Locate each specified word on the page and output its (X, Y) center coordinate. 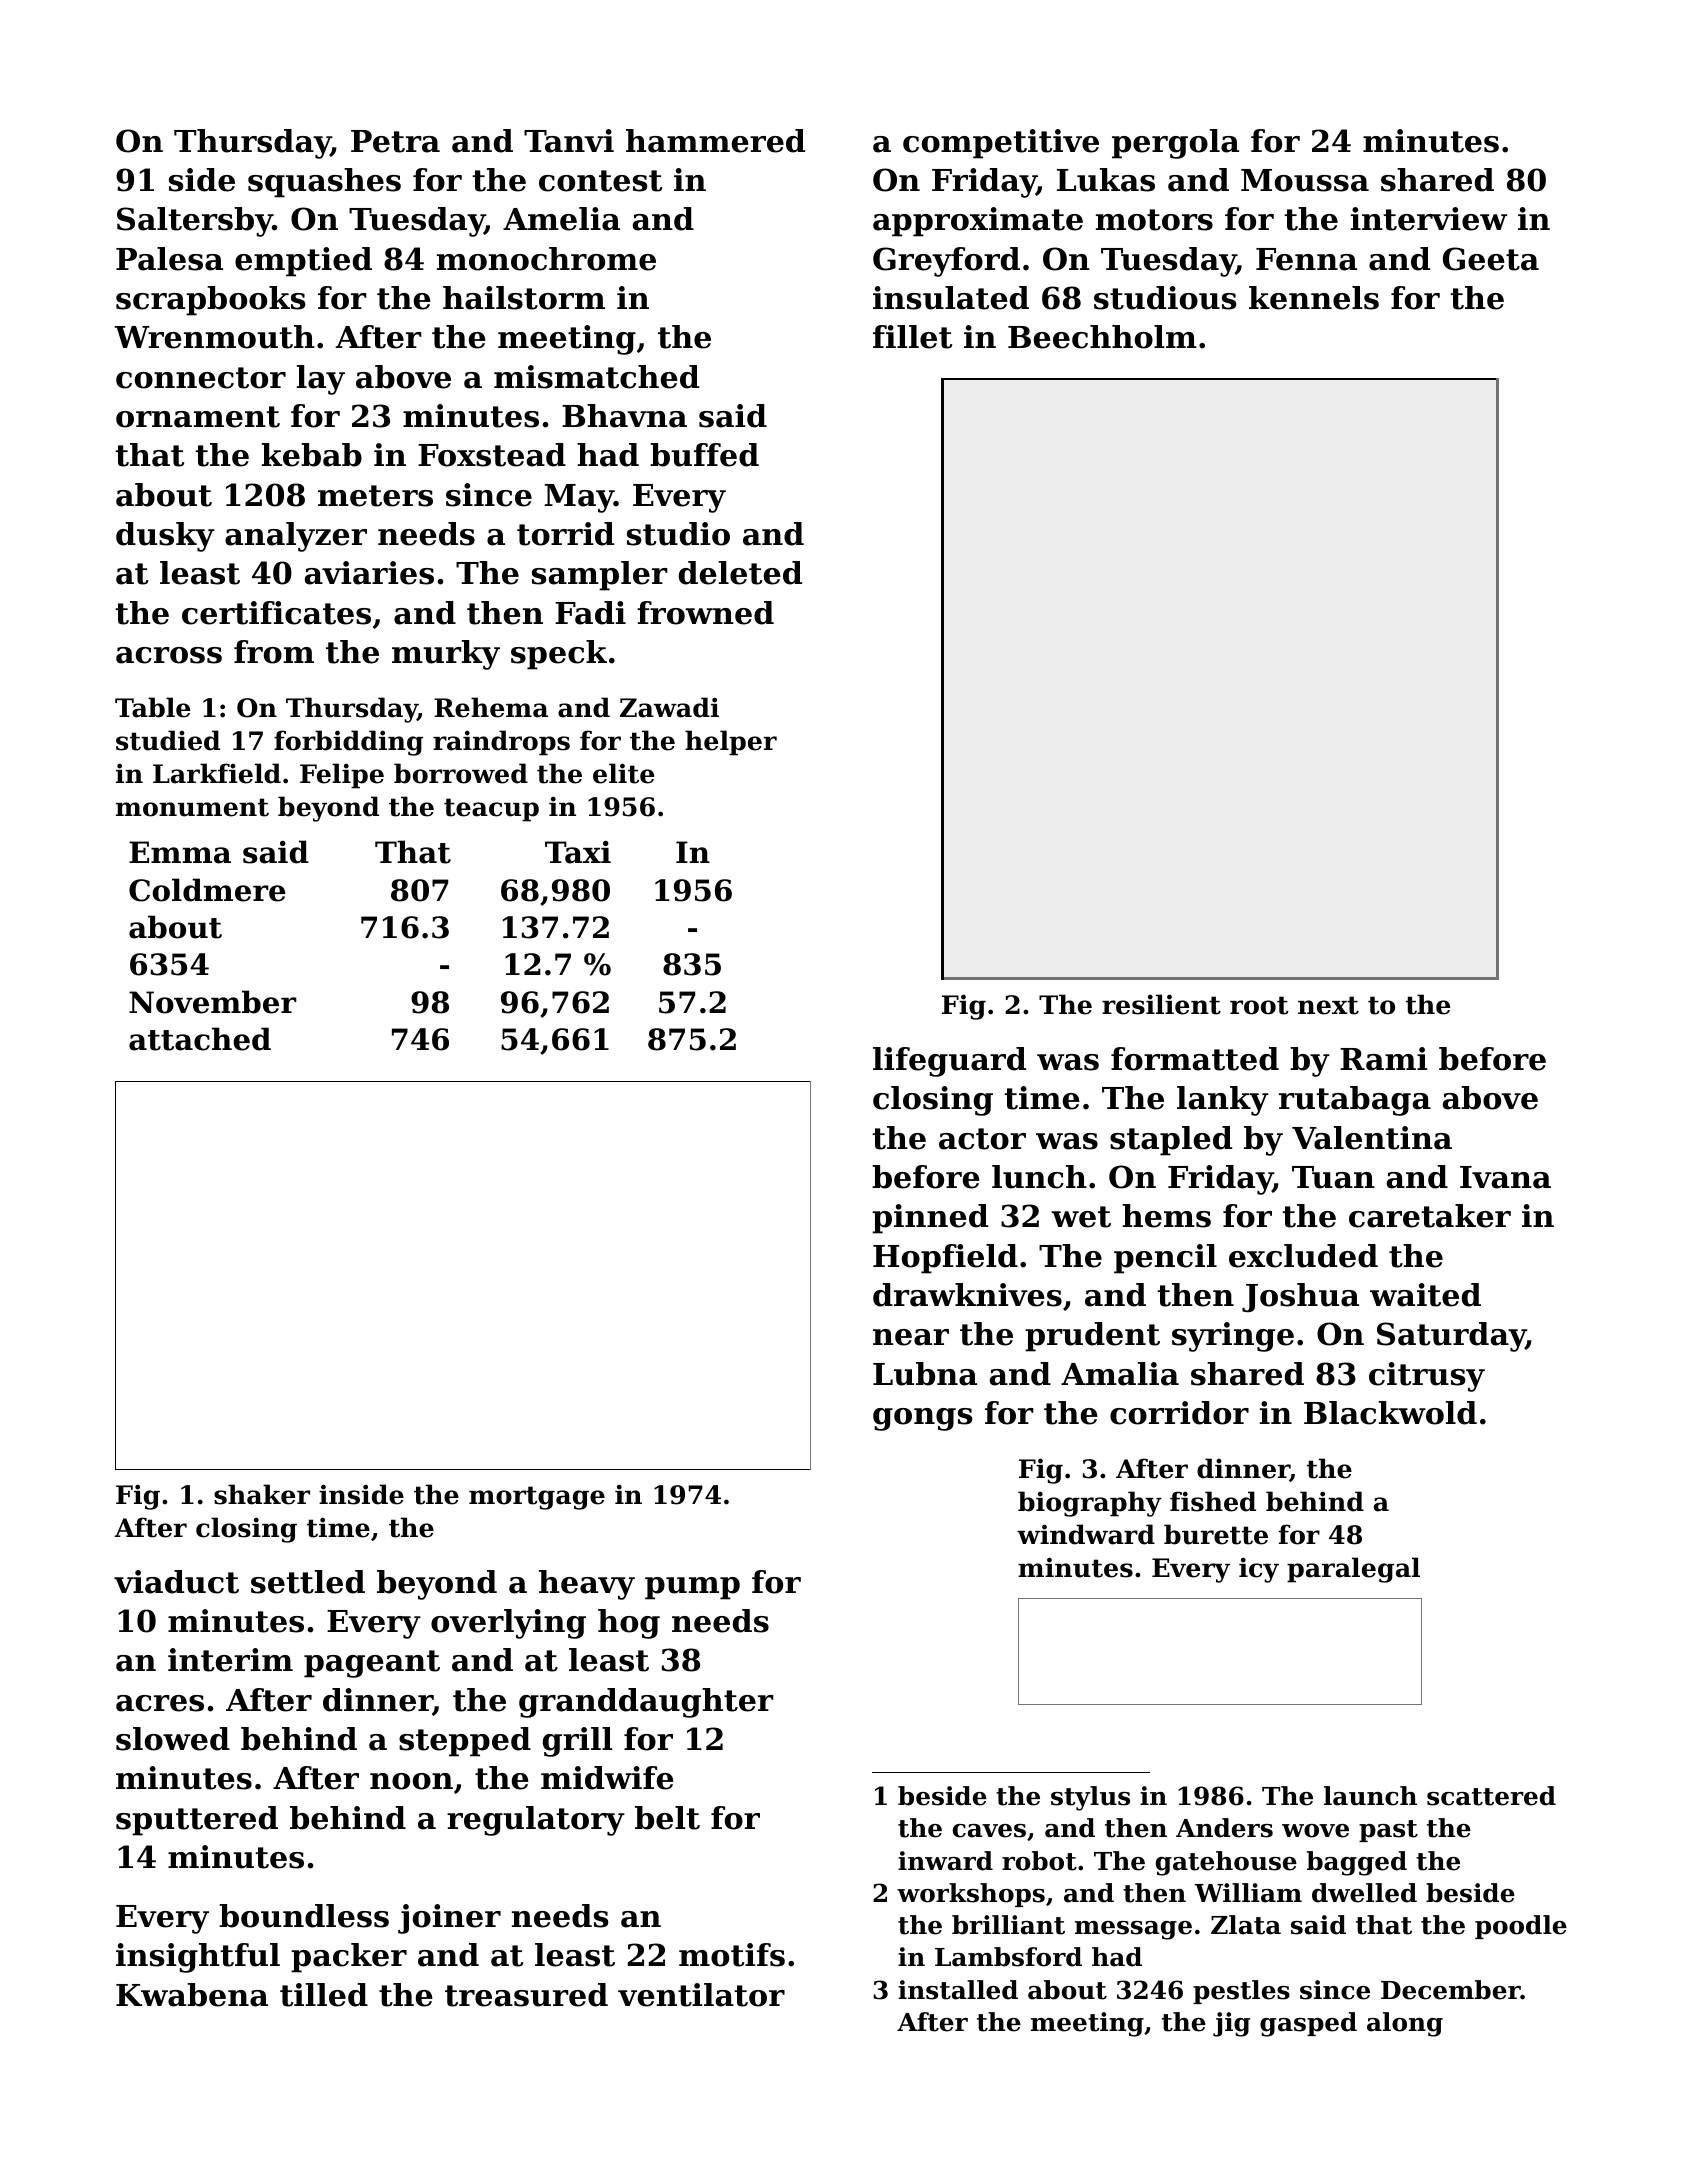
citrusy (1427, 1377)
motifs (732, 1955)
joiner (449, 1919)
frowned (705, 613)
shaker (262, 1494)
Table (152, 707)
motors (1154, 220)
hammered (715, 141)
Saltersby (195, 222)
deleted (740, 573)
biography (1090, 1504)
